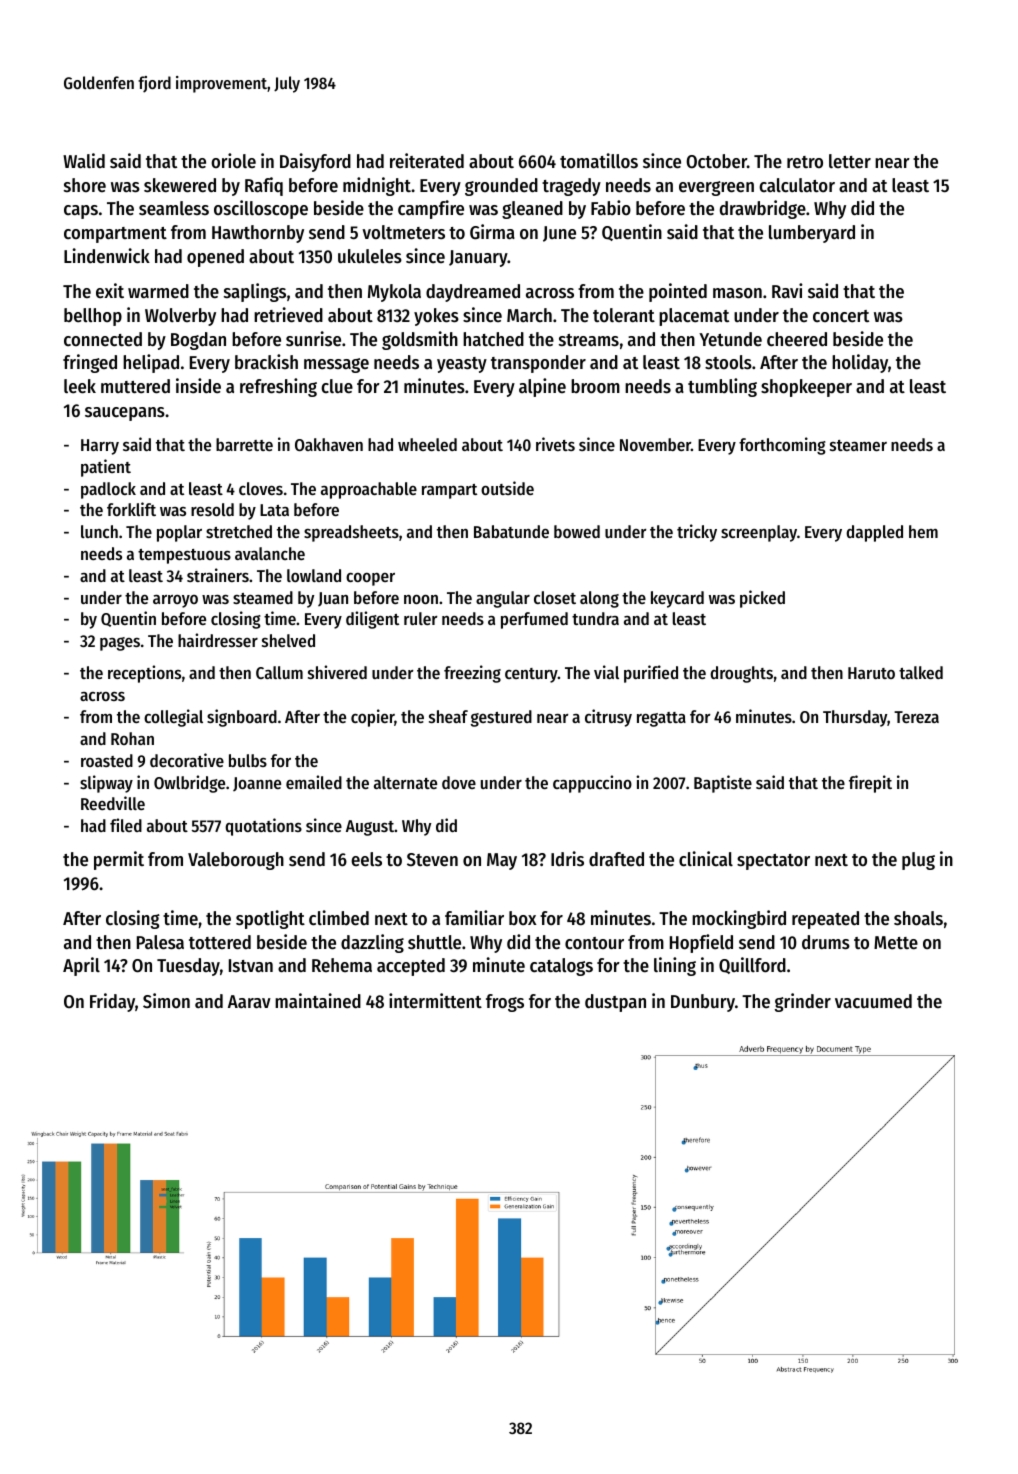  Describe the element at coordinates (151, 363) in the image. I see `helipad` at that location.
